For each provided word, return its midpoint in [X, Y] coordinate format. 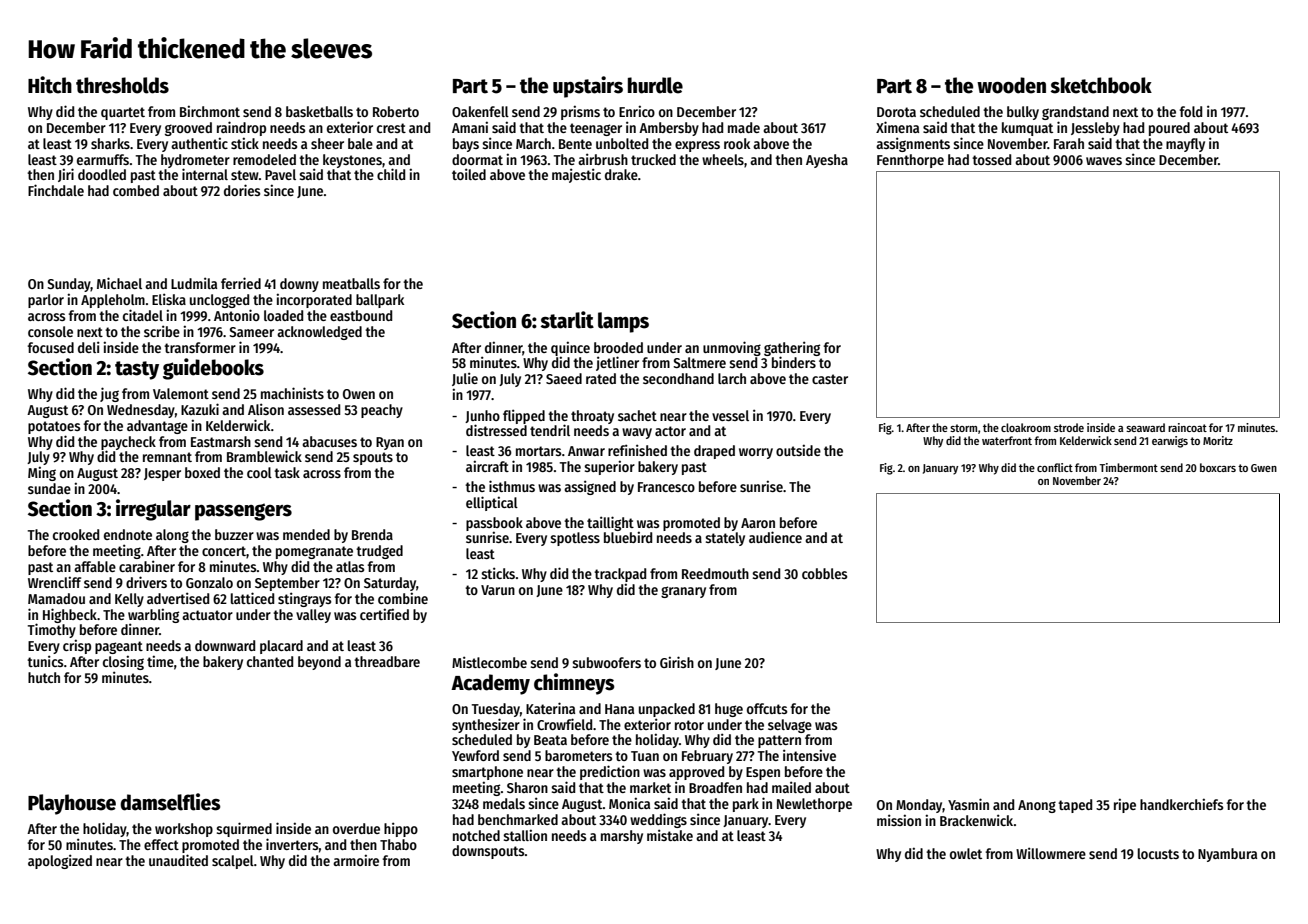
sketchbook [1101, 85]
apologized [60, 861]
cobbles [825, 573]
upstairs [588, 87]
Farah [1069, 143]
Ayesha [827, 161]
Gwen [1264, 468]
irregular [153, 510]
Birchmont [210, 111]
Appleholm [113, 301]
